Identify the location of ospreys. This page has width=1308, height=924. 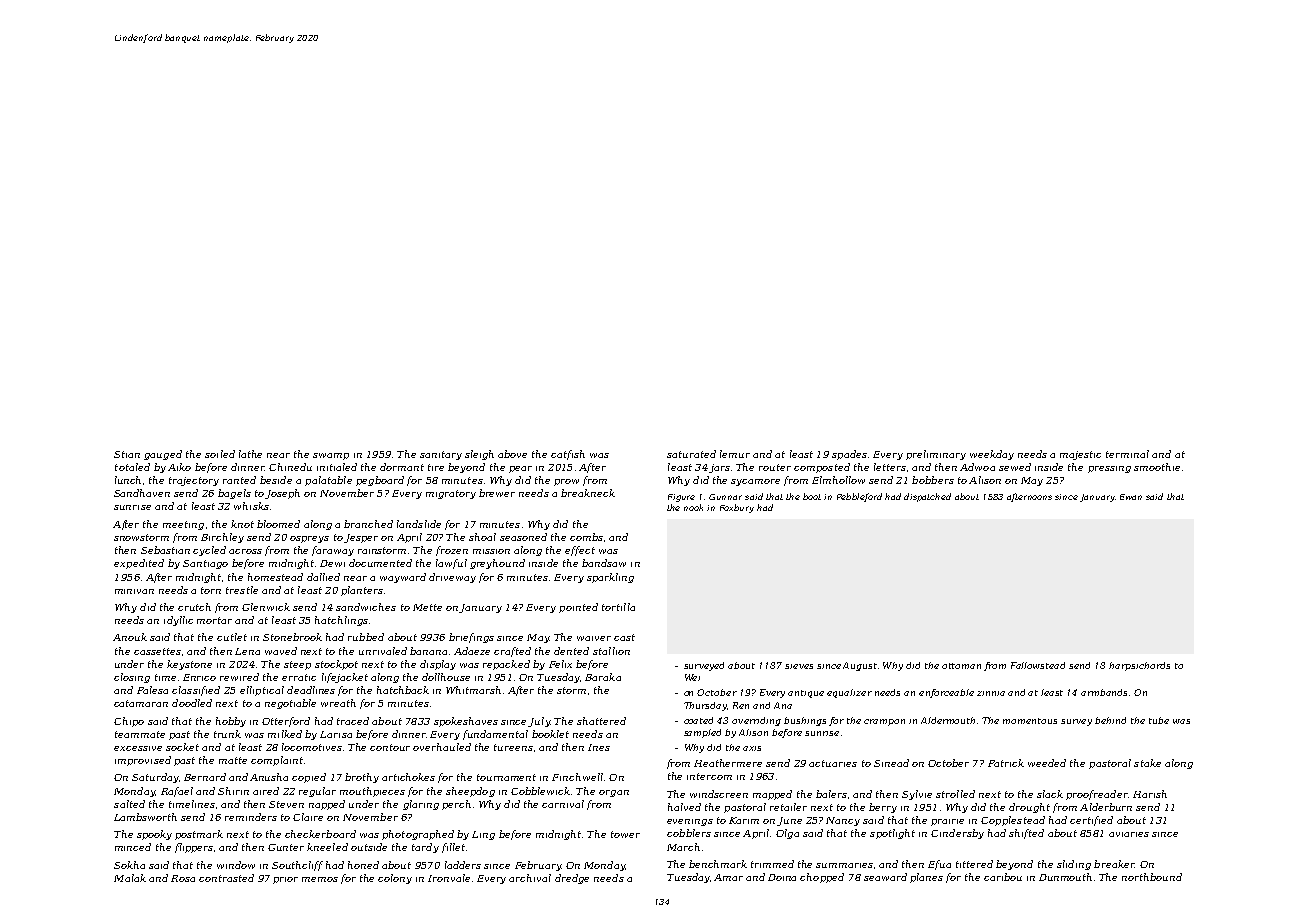
(309, 539).
